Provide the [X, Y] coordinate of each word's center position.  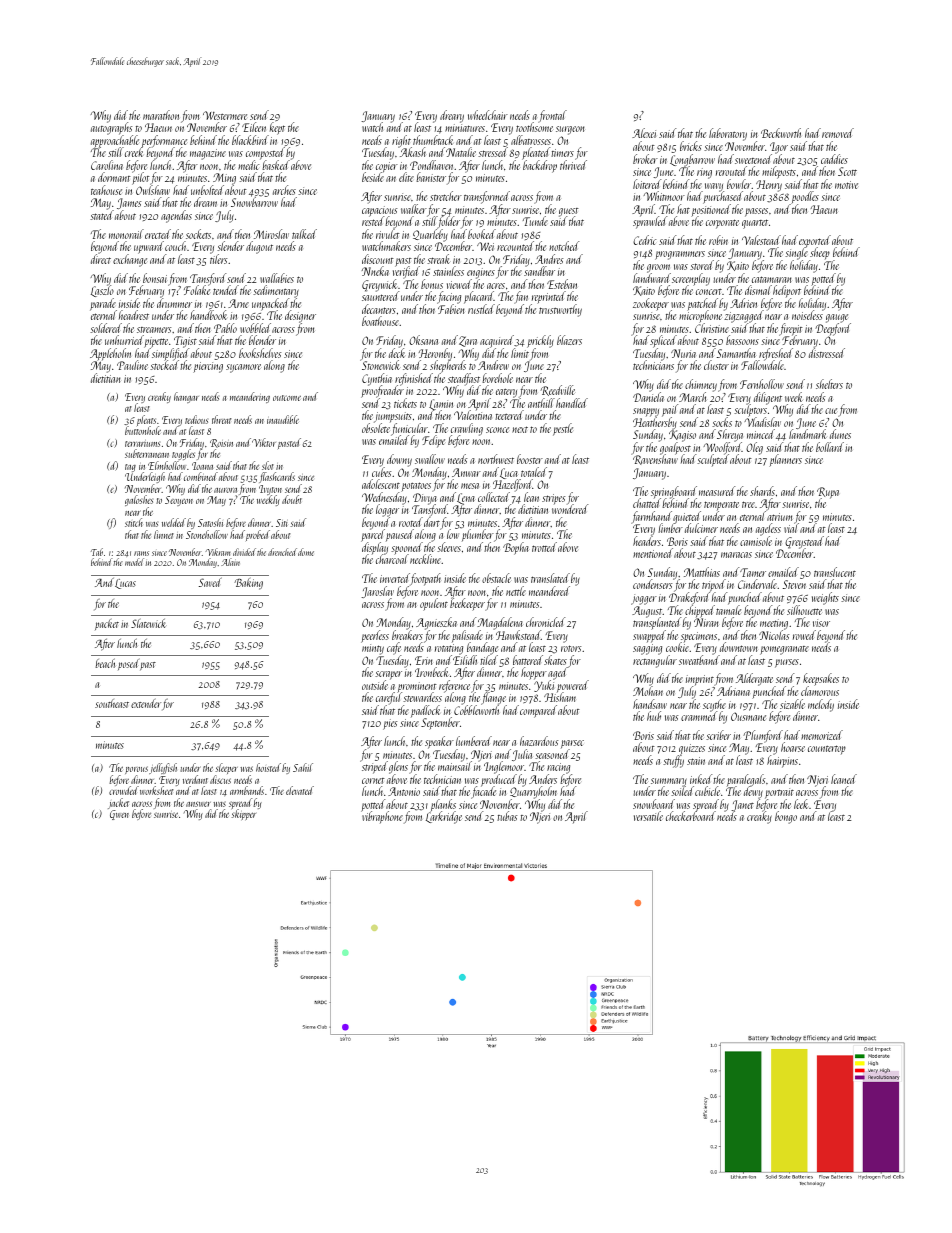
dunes [840, 434]
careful [388, 699]
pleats [146, 421]
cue [831, 411]
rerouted [731, 171]
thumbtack [433, 140]
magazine [208, 154]
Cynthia [377, 379]
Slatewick [148, 623]
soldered [106, 328]
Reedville [558, 390]
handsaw [650, 704]
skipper [243, 815]
